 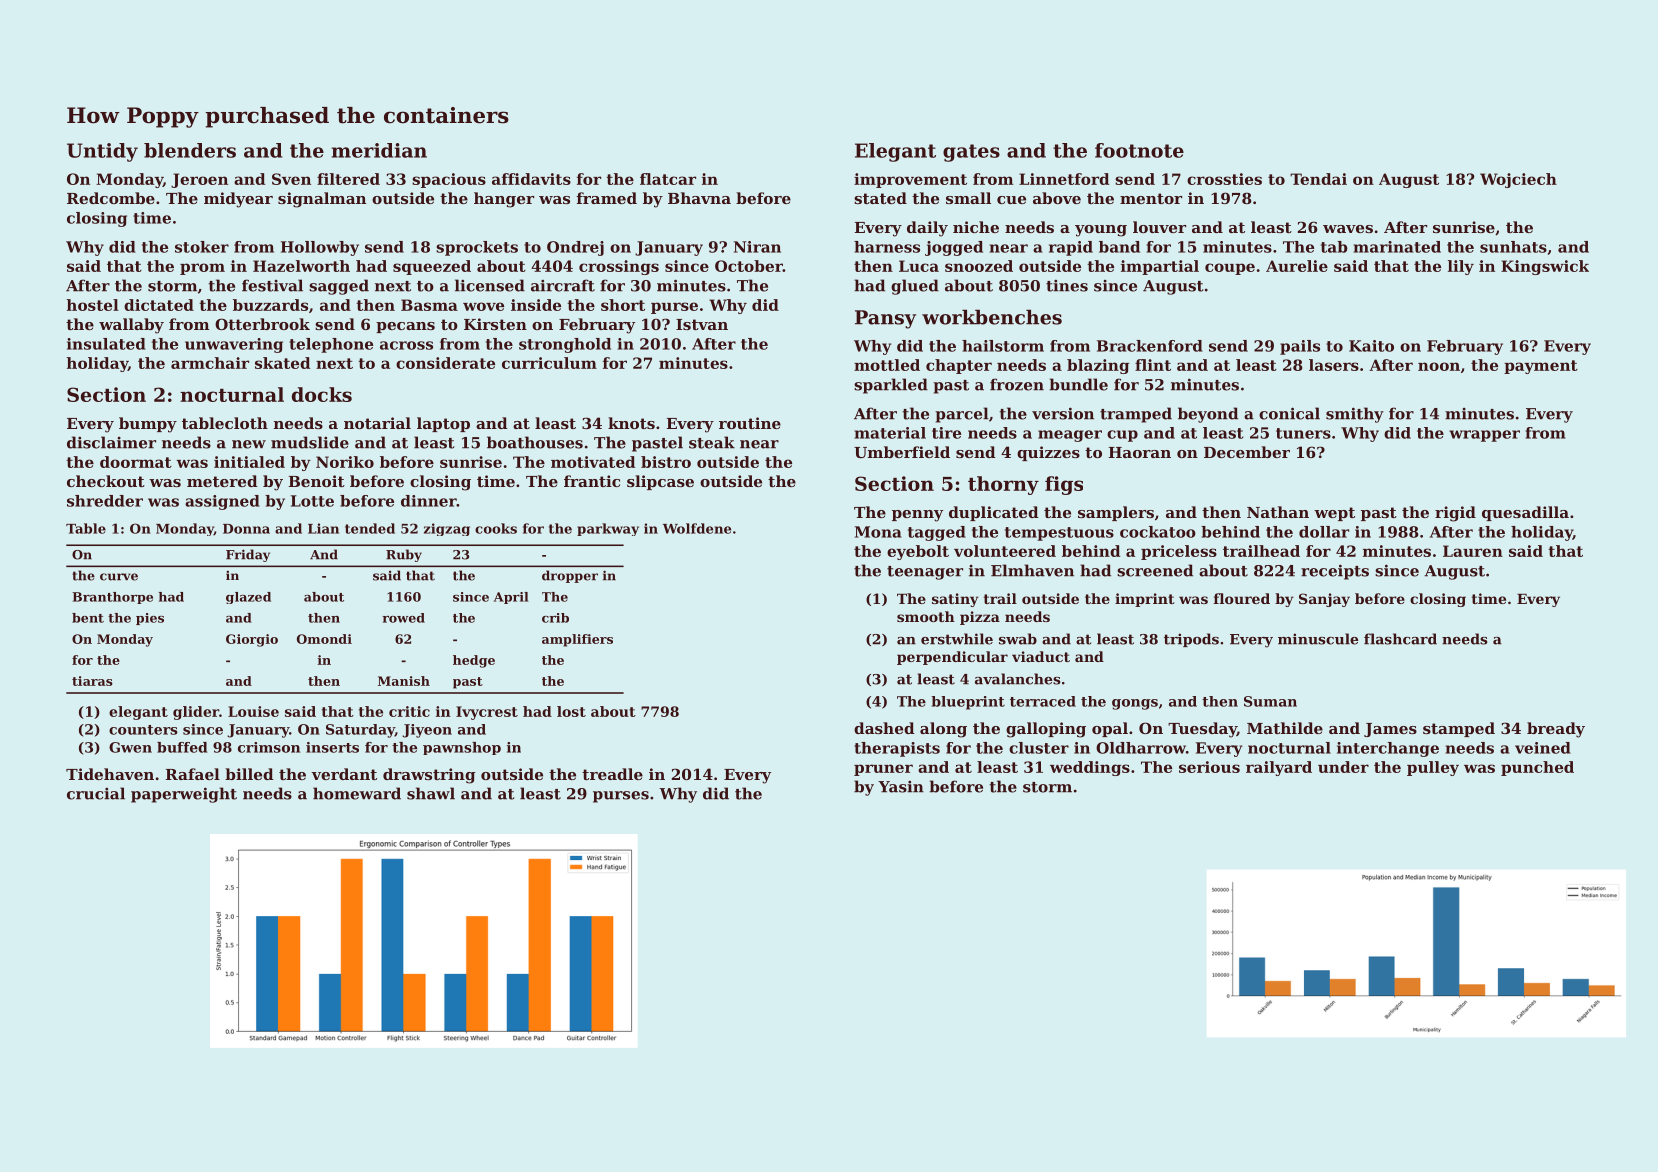 I want to click on notarial, so click(x=377, y=423).
